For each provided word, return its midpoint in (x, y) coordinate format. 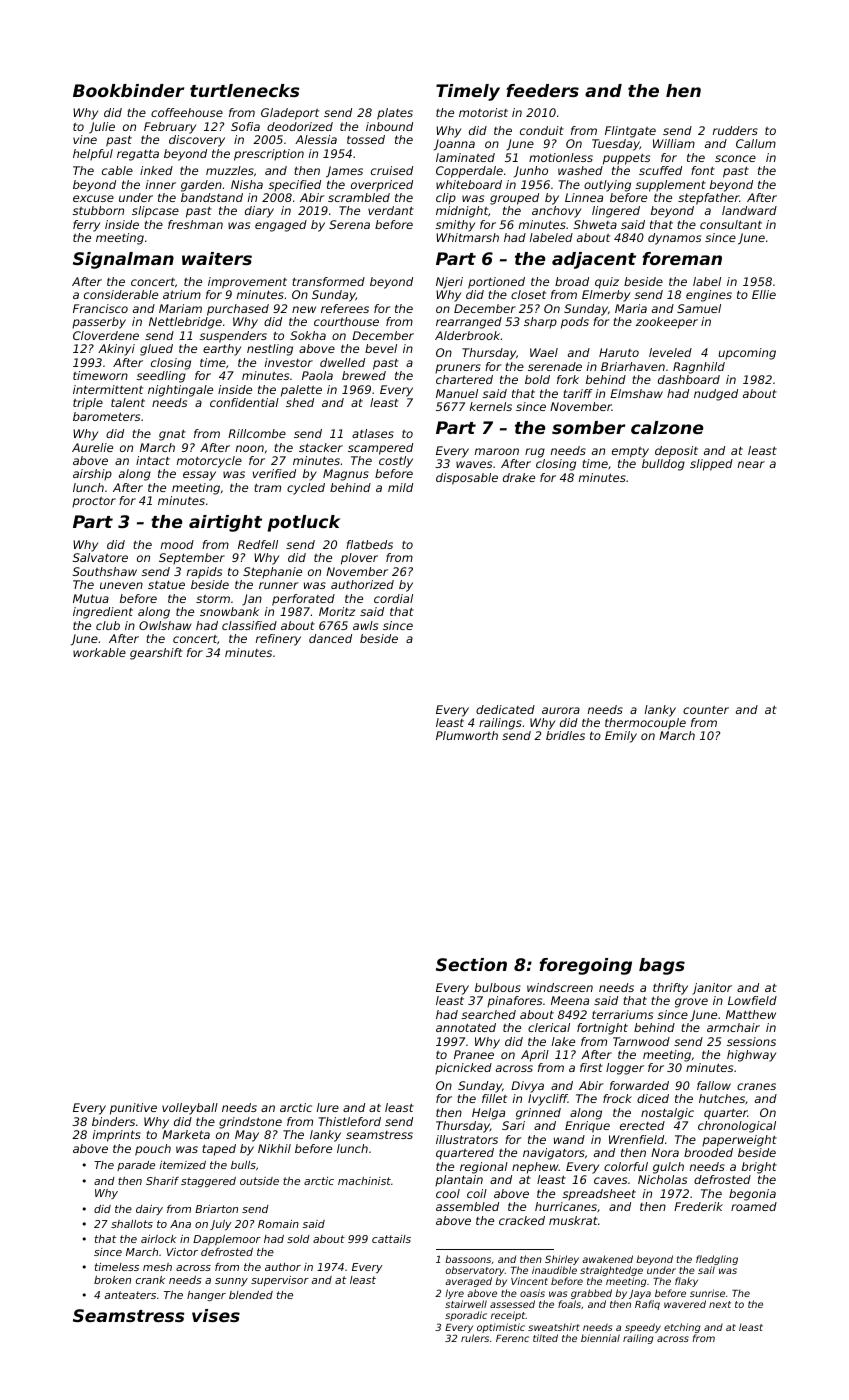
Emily (621, 737)
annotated (466, 1027)
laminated (465, 157)
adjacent (594, 260)
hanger (206, 1296)
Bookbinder (128, 90)
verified (274, 473)
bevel (381, 348)
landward (749, 210)
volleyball (190, 1109)
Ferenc (512, 1338)
